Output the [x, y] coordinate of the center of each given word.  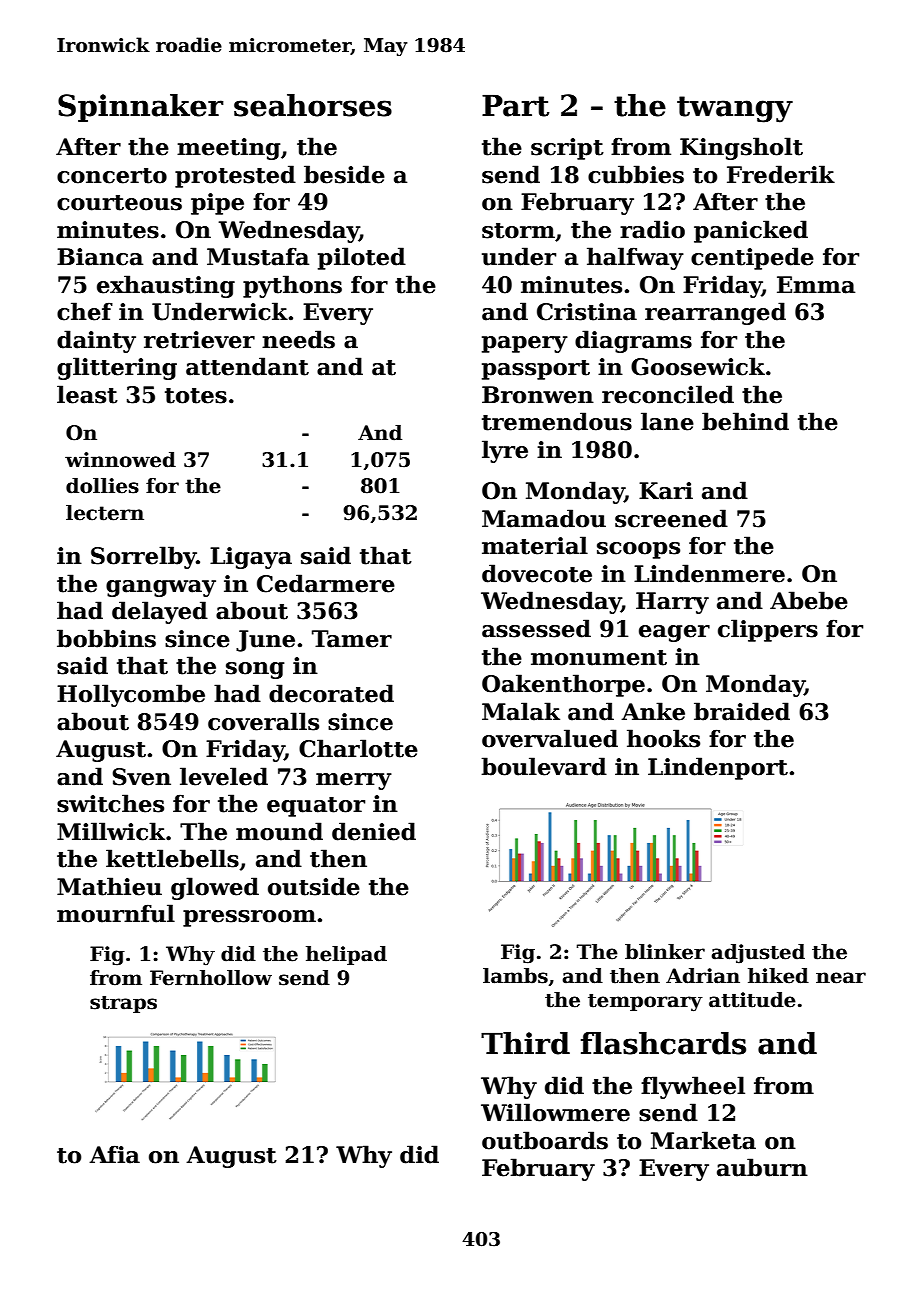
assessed [536, 628]
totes [196, 396]
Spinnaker [141, 108]
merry [354, 781]
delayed [160, 612]
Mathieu [109, 886]
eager [674, 633]
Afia [114, 1154]
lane [667, 421]
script [567, 149]
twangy [735, 109]
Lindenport [718, 768]
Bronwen [538, 395]
